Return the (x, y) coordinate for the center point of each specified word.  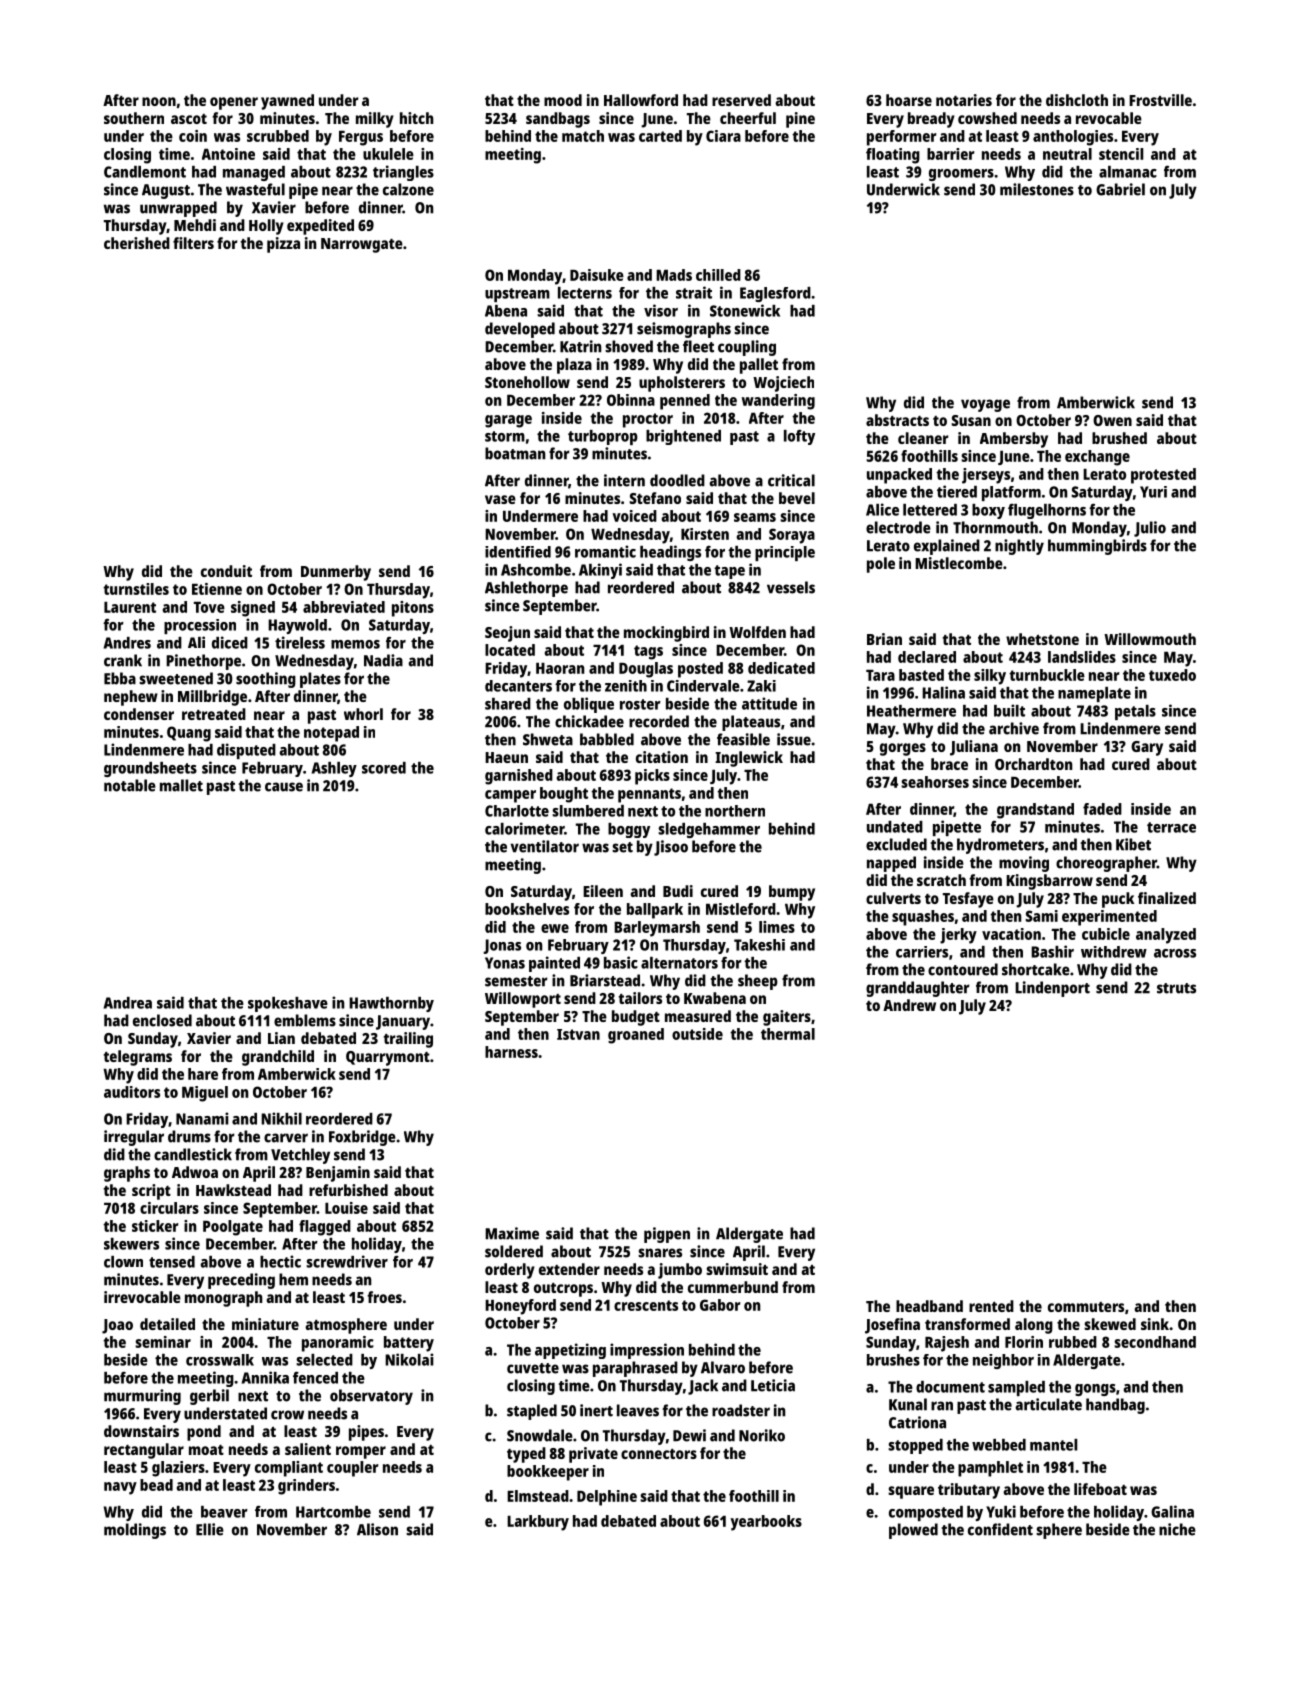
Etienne (217, 589)
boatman (515, 453)
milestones (1037, 189)
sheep (758, 982)
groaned (636, 1036)
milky (375, 120)
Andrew (909, 1005)
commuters (1086, 1307)
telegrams (138, 1058)
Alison (377, 1529)
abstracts (897, 420)
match (583, 136)
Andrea (128, 1003)
